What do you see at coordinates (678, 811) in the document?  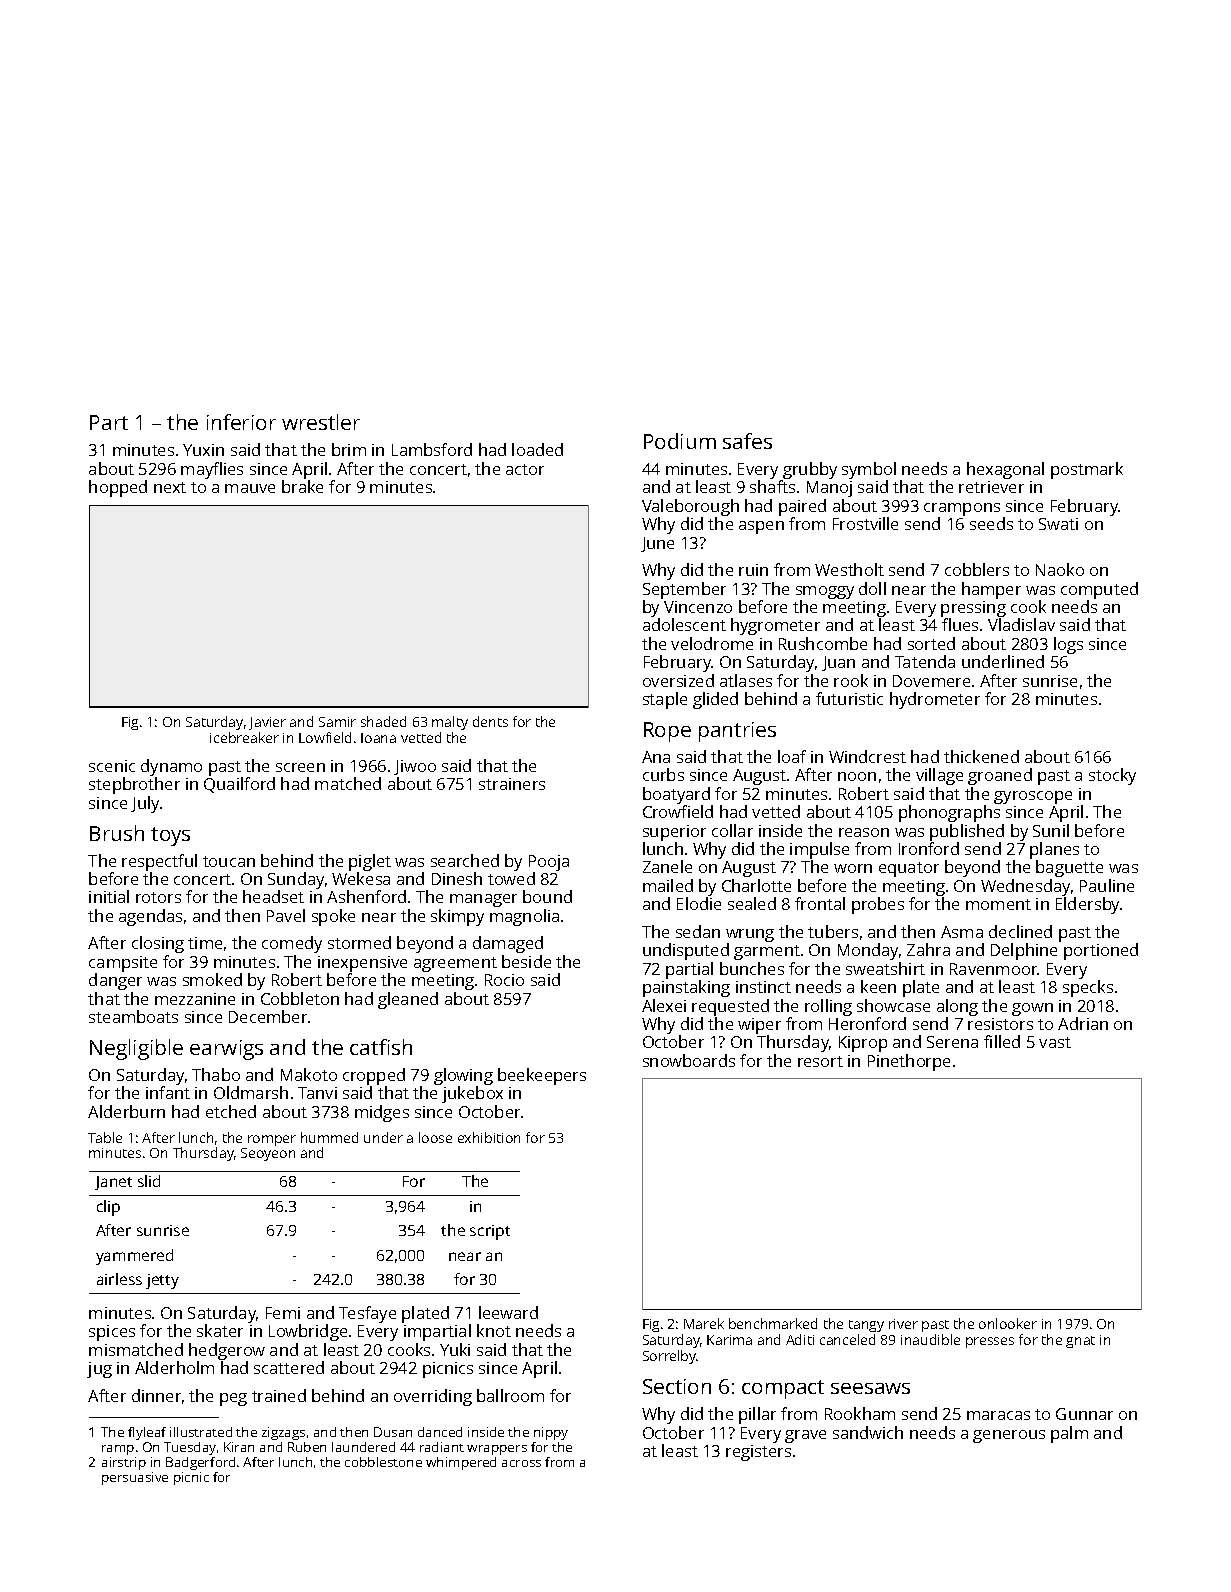 I see `Crowfield` at bounding box center [678, 811].
